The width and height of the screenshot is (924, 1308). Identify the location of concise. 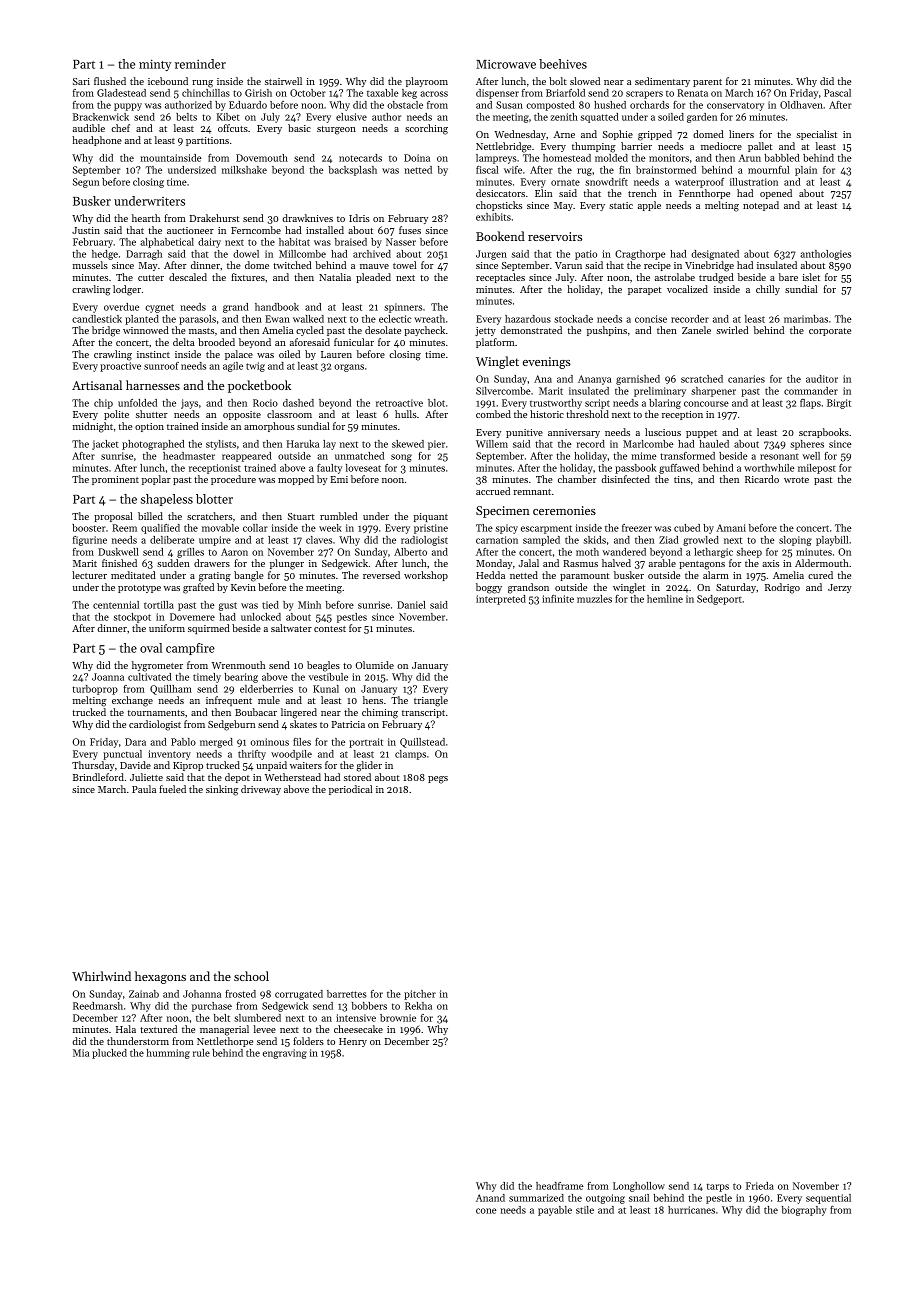
(651, 319).
